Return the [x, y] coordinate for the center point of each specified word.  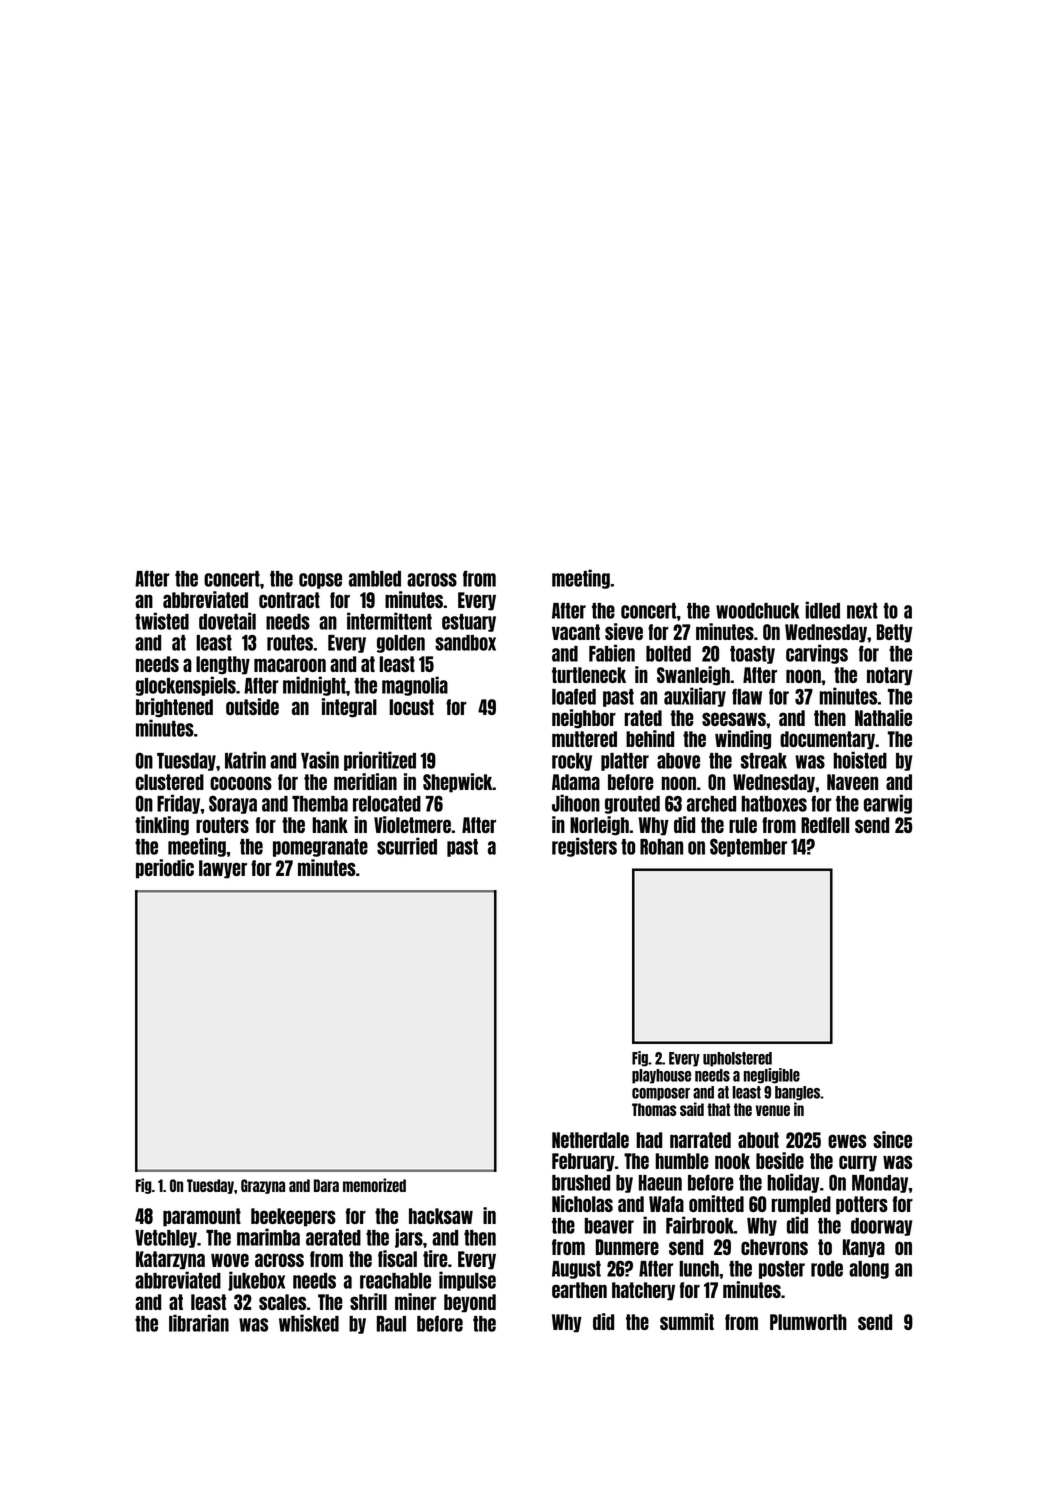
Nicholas [582, 1203]
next [862, 611]
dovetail [227, 621]
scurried [407, 846]
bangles [797, 1093]
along [869, 1270]
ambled [375, 579]
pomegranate [320, 848]
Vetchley [166, 1239]
